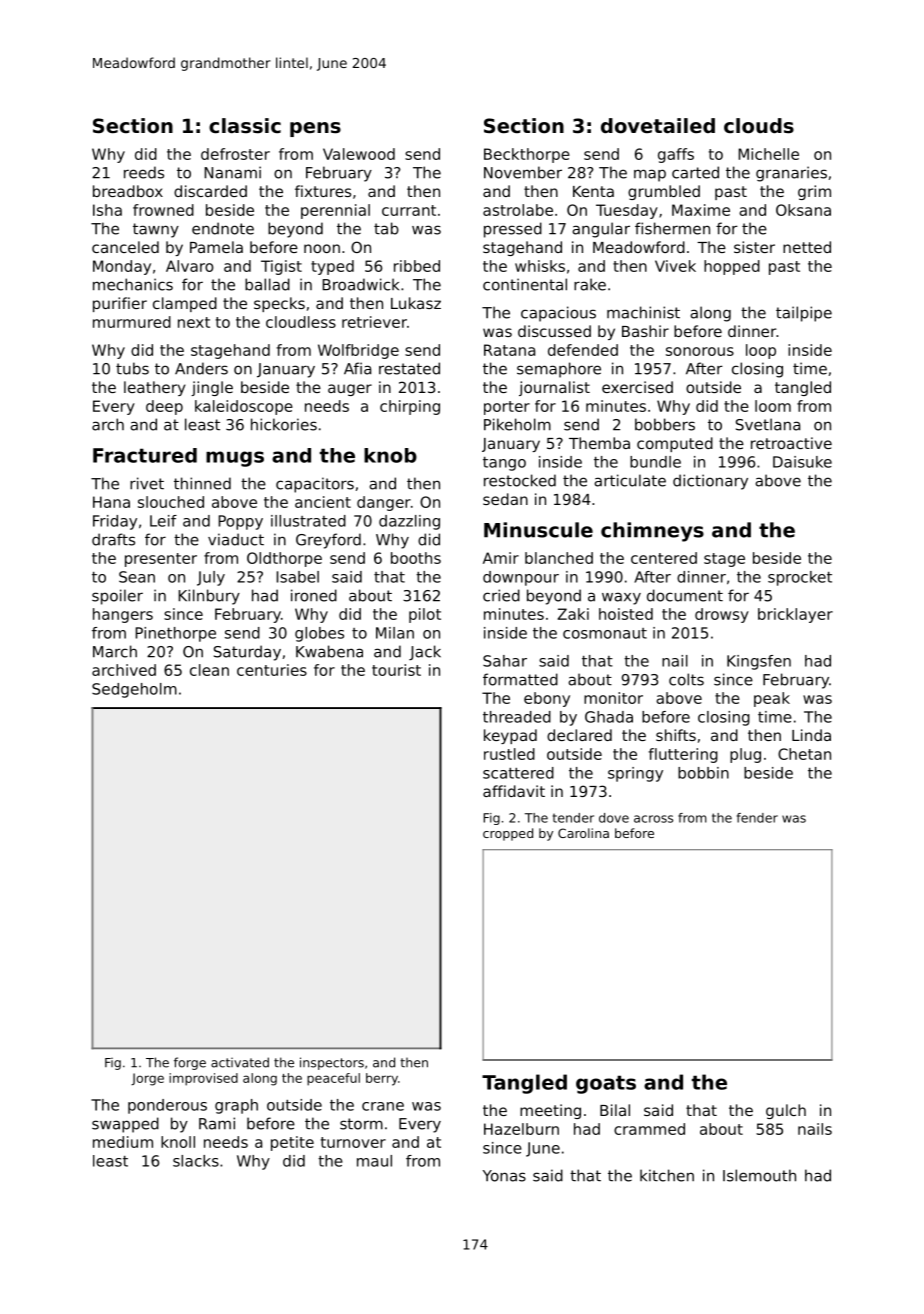  Describe the element at coordinates (333, 1079) in the document. I see `peaceful` at that location.
